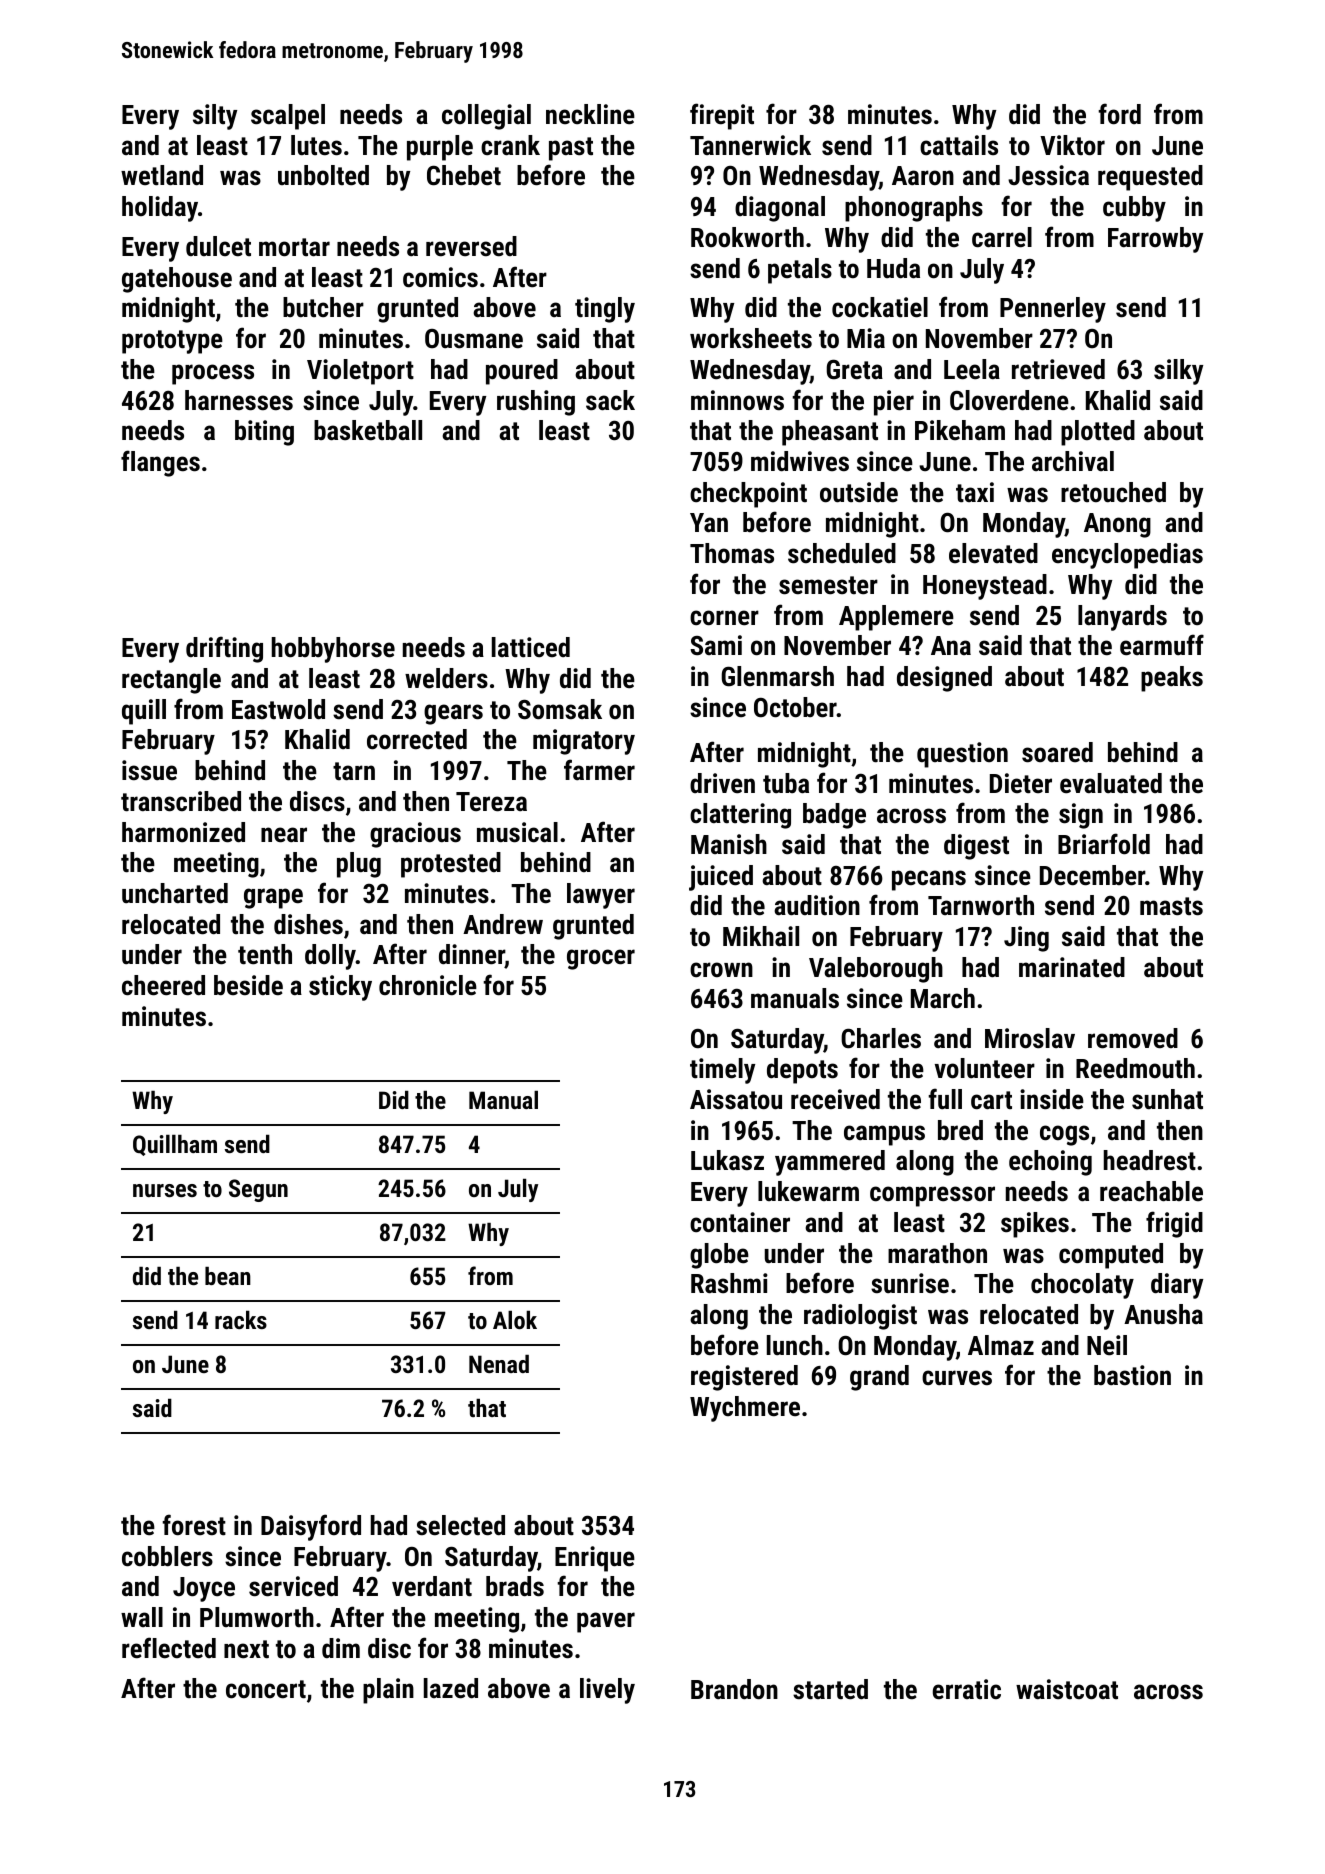 The image size is (1325, 1874). What do you see at coordinates (962, 755) in the page?
I see `question` at bounding box center [962, 755].
